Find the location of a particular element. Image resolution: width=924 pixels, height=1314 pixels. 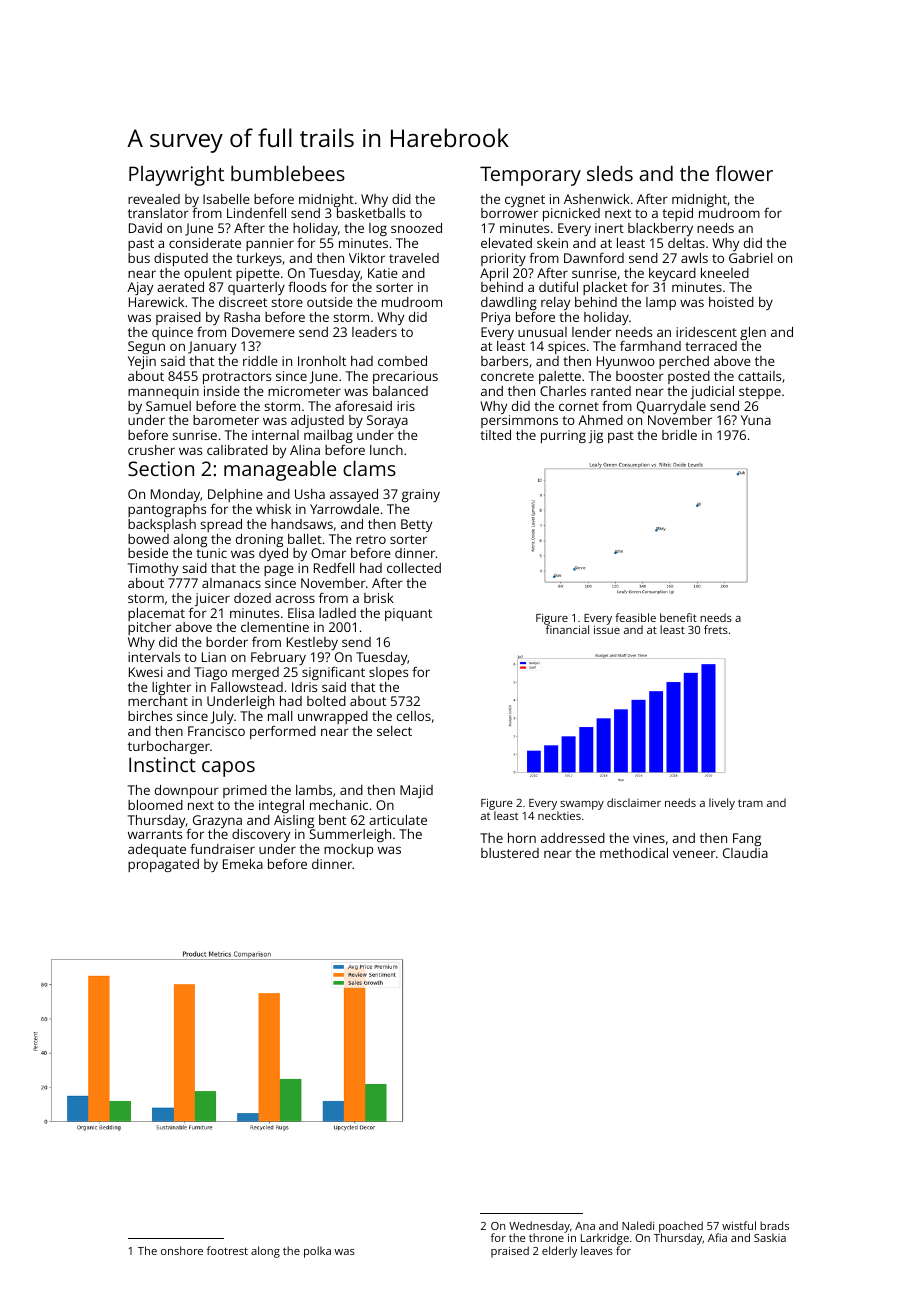

combed is located at coordinates (402, 361).
